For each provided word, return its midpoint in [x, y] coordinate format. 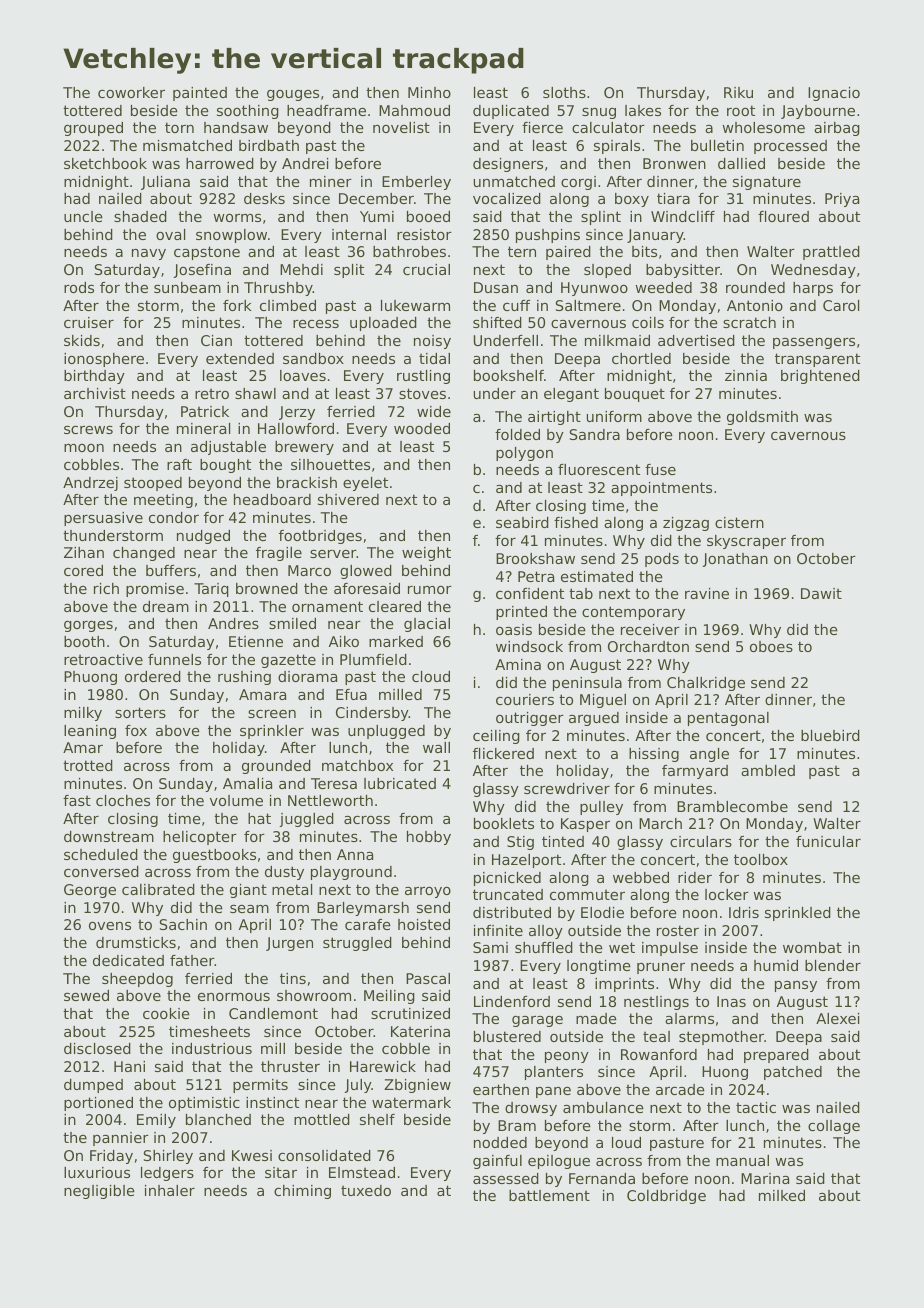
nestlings [656, 1003]
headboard [272, 499]
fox [136, 730]
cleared [395, 606]
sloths [564, 92]
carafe [368, 924]
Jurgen [289, 944]
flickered [503, 753]
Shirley [168, 1157]
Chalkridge [706, 684]
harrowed [220, 163]
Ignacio [834, 94]
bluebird [830, 735]
